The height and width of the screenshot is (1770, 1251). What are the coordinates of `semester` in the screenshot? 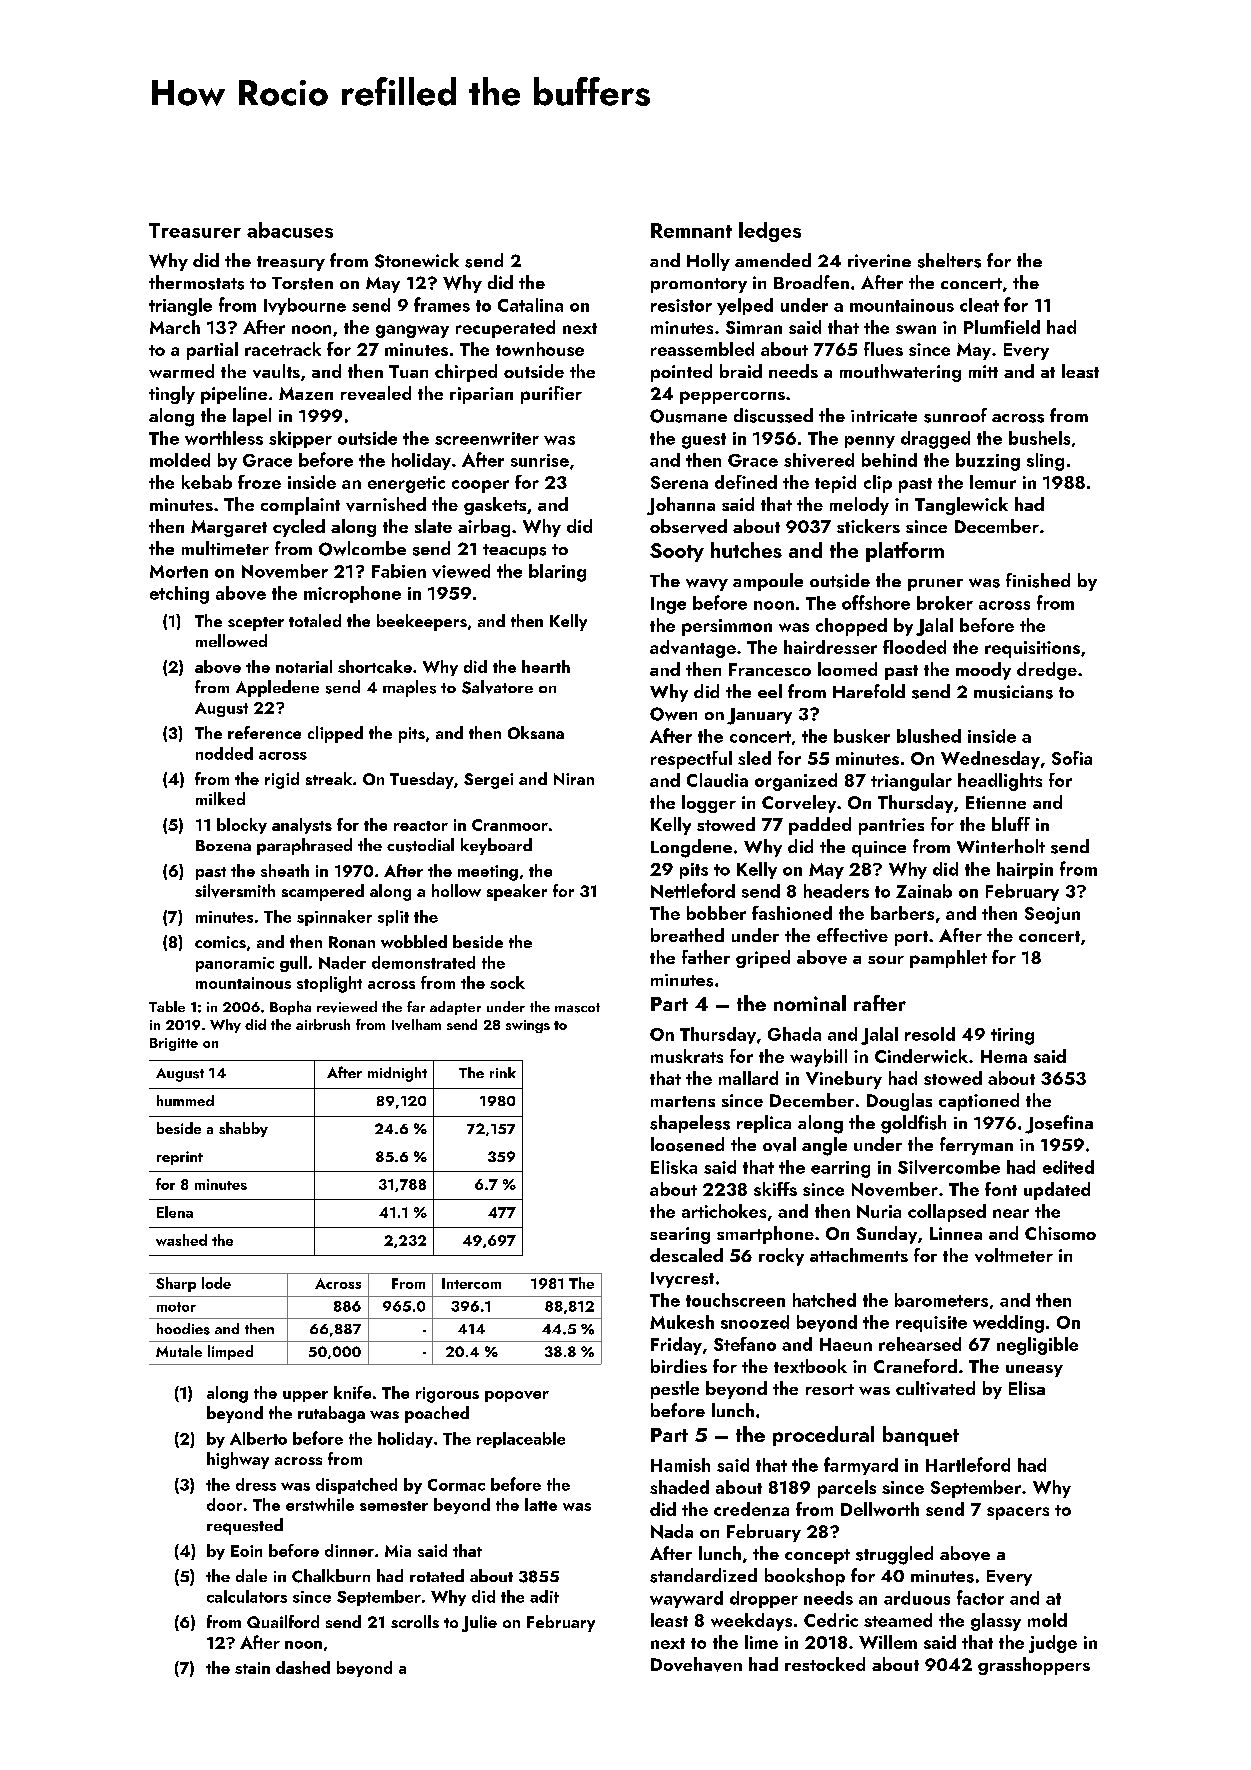 It's located at (394, 1506).
